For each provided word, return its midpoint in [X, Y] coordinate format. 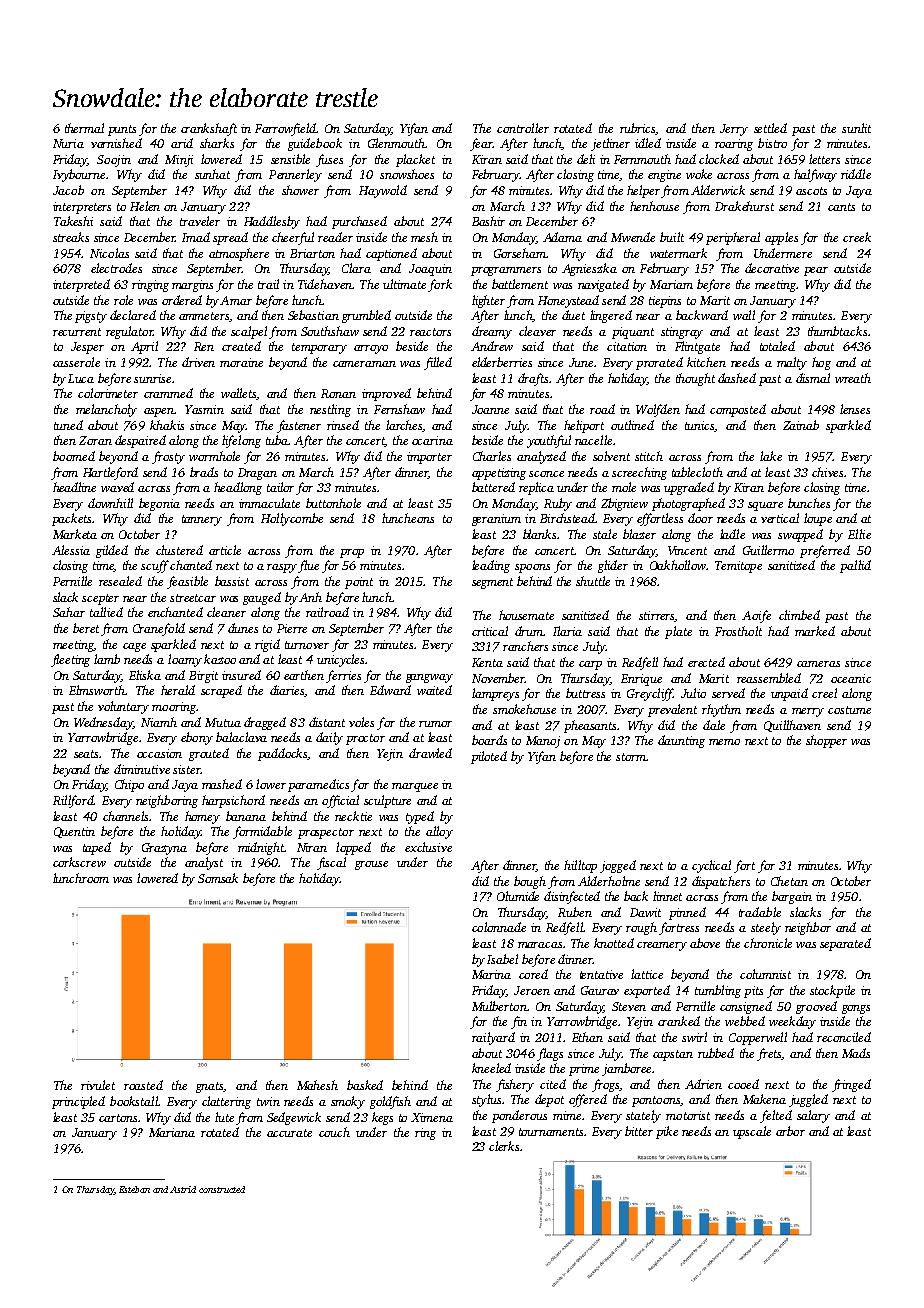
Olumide [518, 896]
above [705, 943]
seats [86, 754]
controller [523, 128]
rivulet [98, 1085]
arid [182, 143]
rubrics [638, 129]
